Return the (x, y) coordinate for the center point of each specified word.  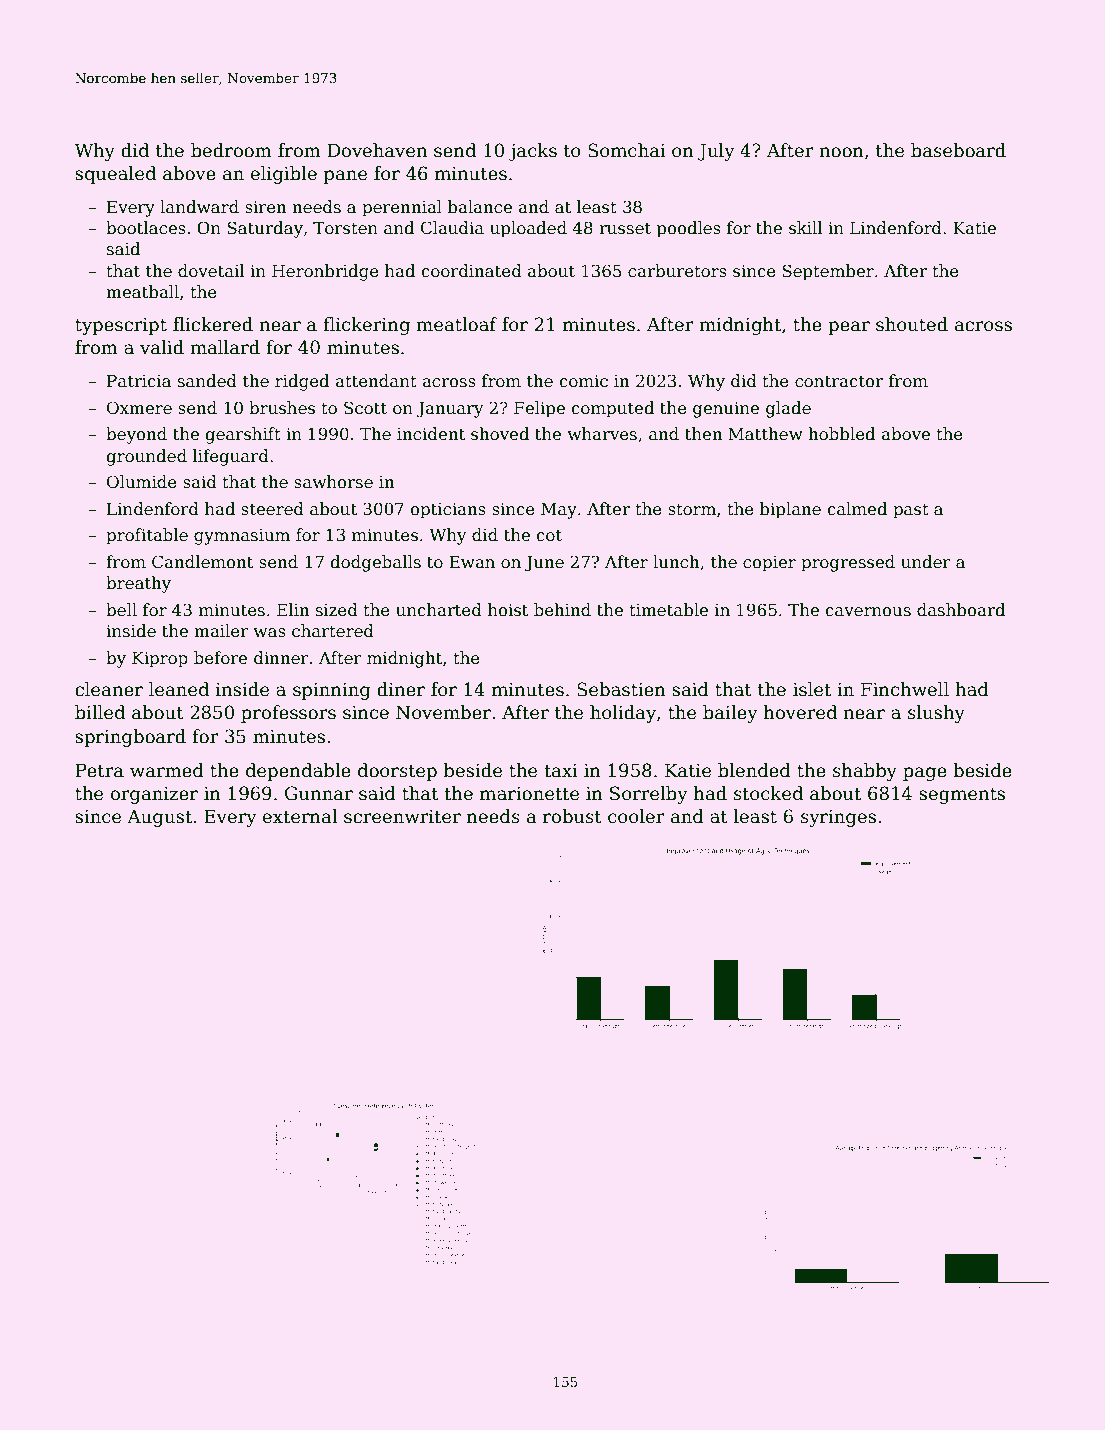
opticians (448, 511)
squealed (115, 175)
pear (849, 328)
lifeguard (231, 457)
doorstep (397, 772)
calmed (857, 509)
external (300, 816)
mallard (225, 347)
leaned (179, 689)
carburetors (677, 271)
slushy (936, 714)
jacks (533, 152)
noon (841, 152)
